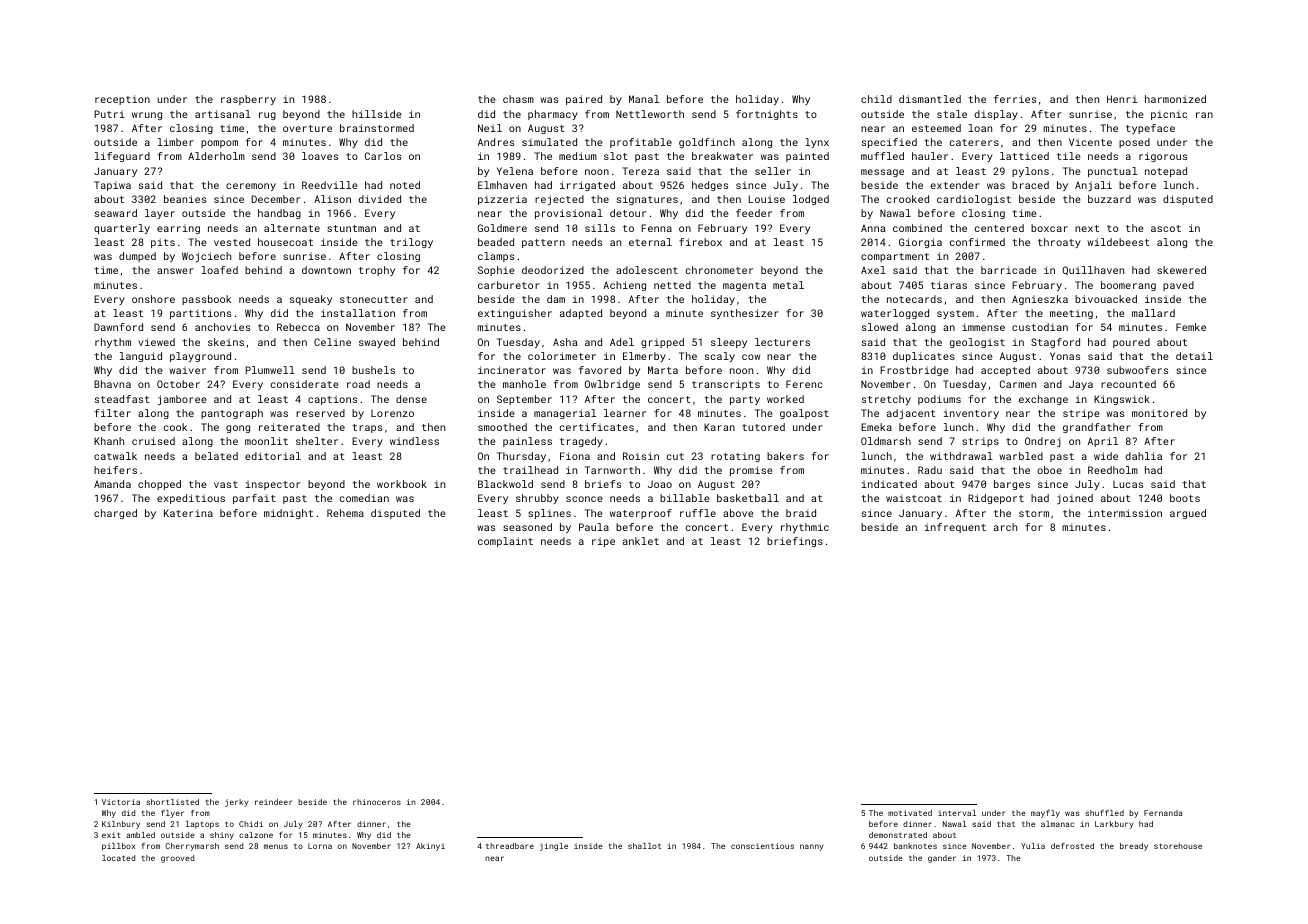 This screenshot has width=1308, height=924. Describe the element at coordinates (644, 99) in the screenshot. I see `Manal` at that location.
